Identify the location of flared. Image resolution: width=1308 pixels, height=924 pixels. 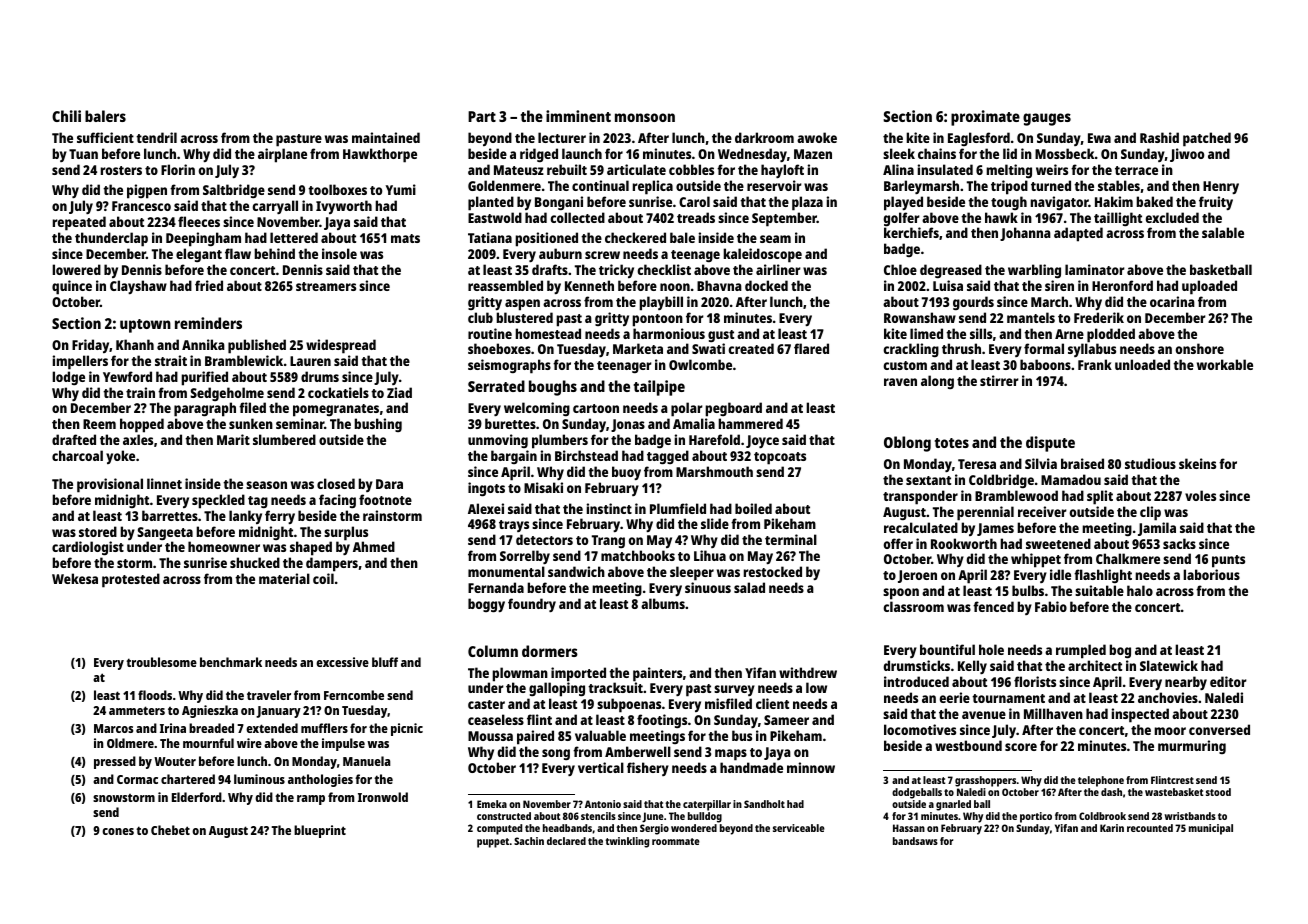
(811, 348).
